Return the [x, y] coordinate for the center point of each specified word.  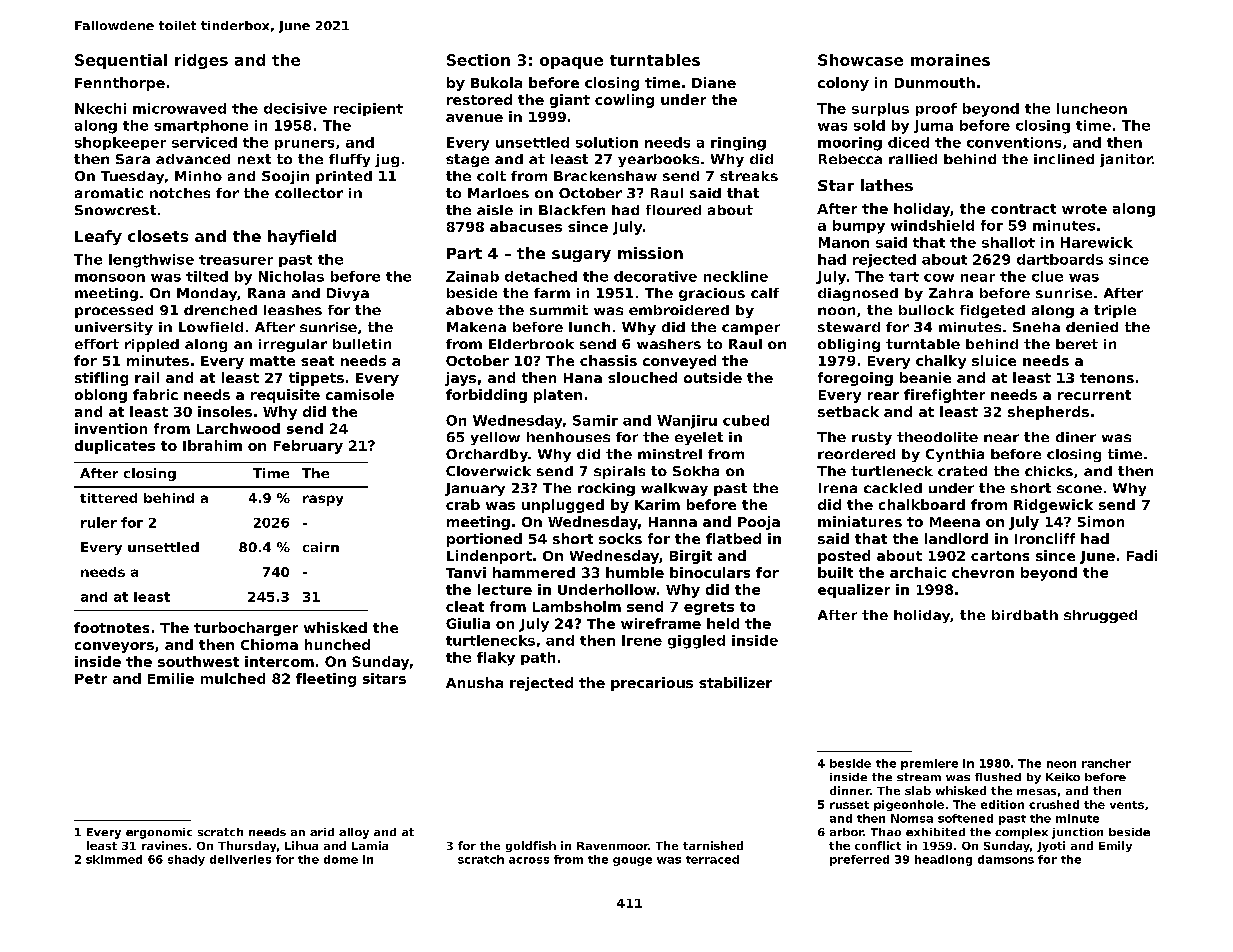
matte [272, 361]
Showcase [860, 60]
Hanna [673, 522]
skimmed [114, 859]
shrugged [1100, 616]
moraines [950, 60]
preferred [859, 860]
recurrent [1094, 395]
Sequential [121, 61]
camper [751, 329]
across [529, 860]
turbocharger [246, 629]
